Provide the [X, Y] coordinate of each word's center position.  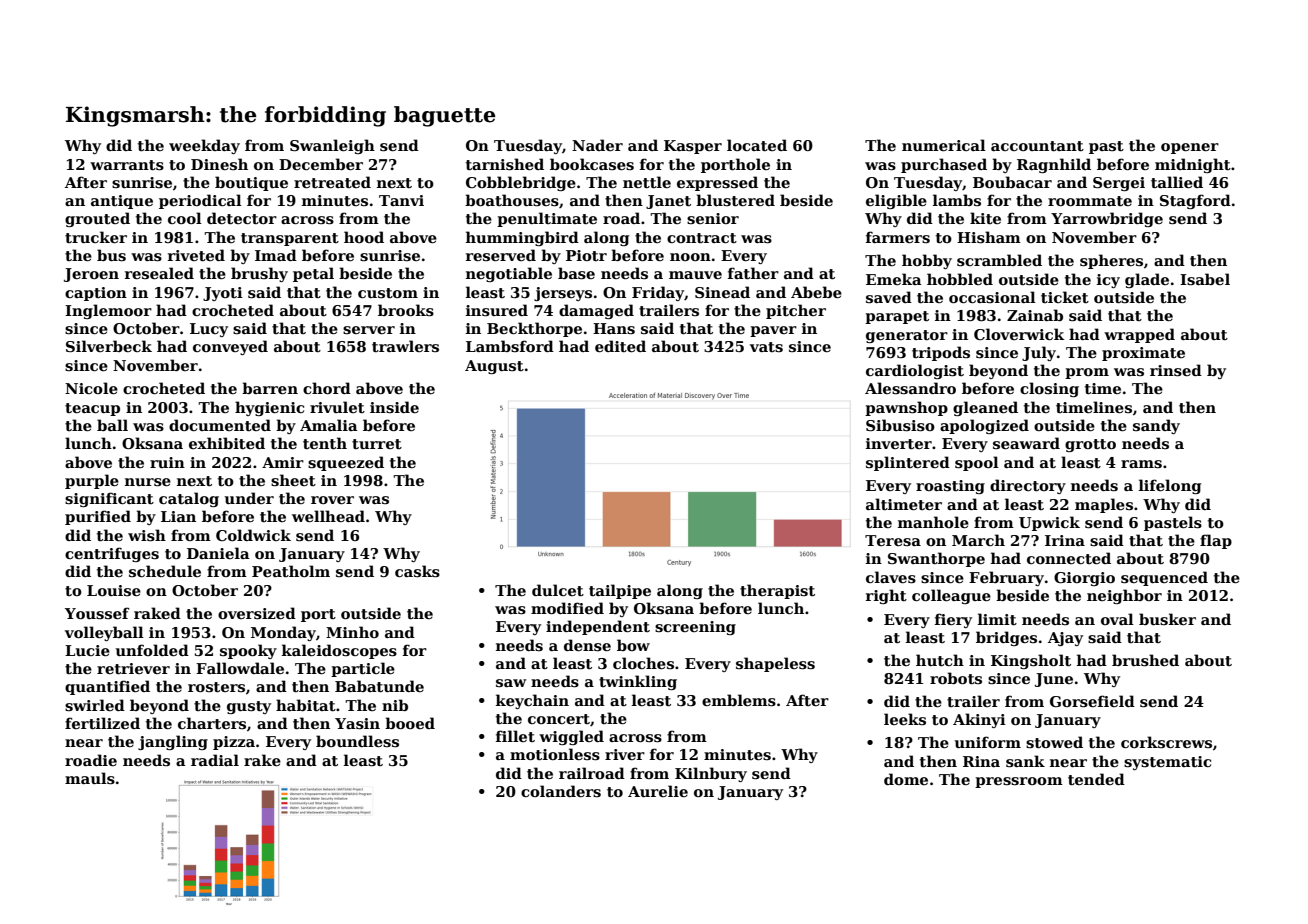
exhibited [227, 443]
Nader [597, 145]
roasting [950, 487]
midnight [1193, 165]
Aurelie [658, 791]
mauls [90, 778]
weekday [204, 146]
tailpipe [620, 591]
